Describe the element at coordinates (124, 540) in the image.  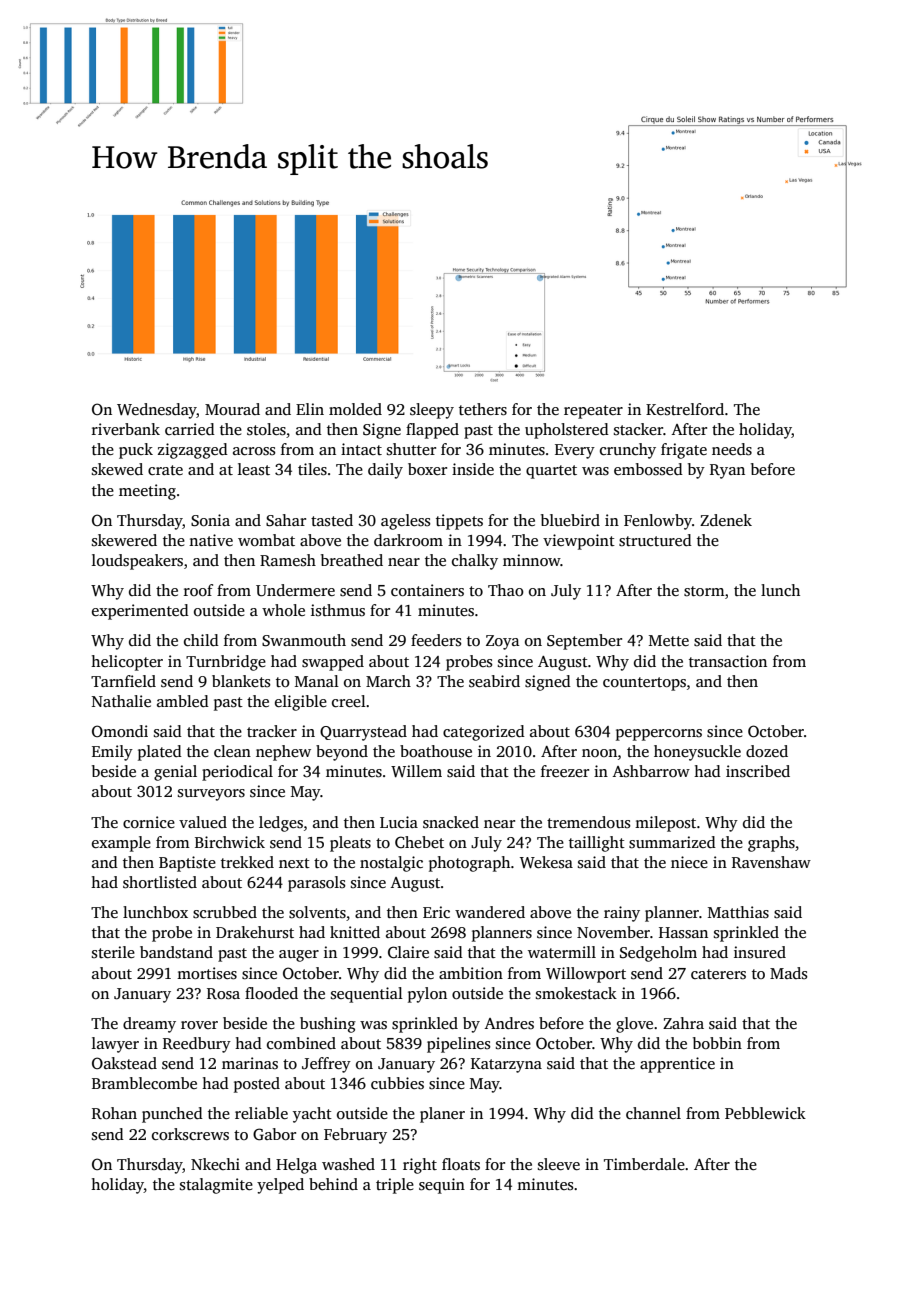
I see `skewered` at that location.
